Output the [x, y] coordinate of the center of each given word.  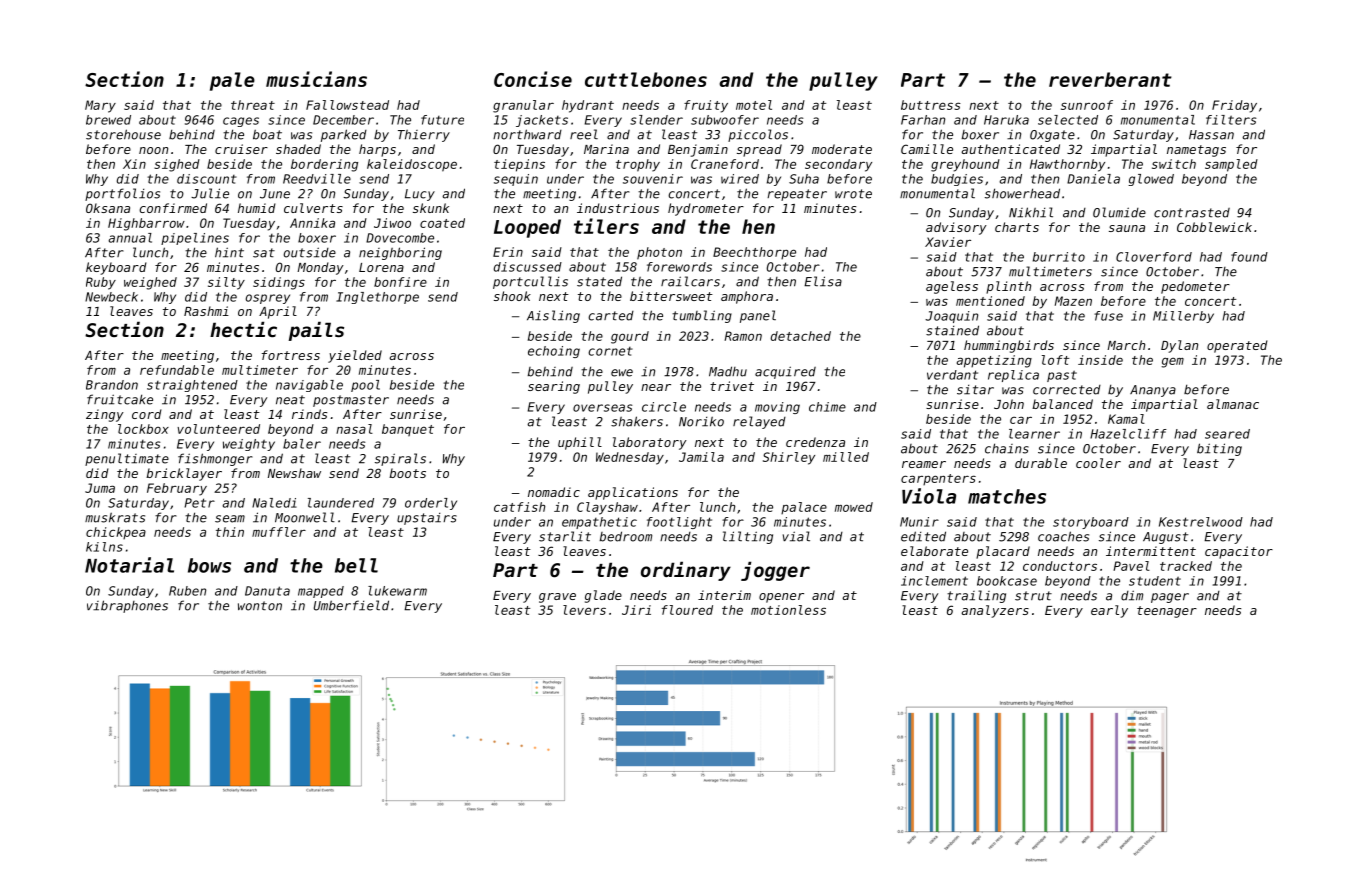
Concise [533, 79]
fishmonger [215, 459]
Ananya [1153, 391]
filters [1231, 120]
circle [664, 407]
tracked [1186, 566]
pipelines [195, 239]
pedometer [1195, 287]
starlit [565, 536]
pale [232, 81]
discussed [528, 267]
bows [209, 565]
